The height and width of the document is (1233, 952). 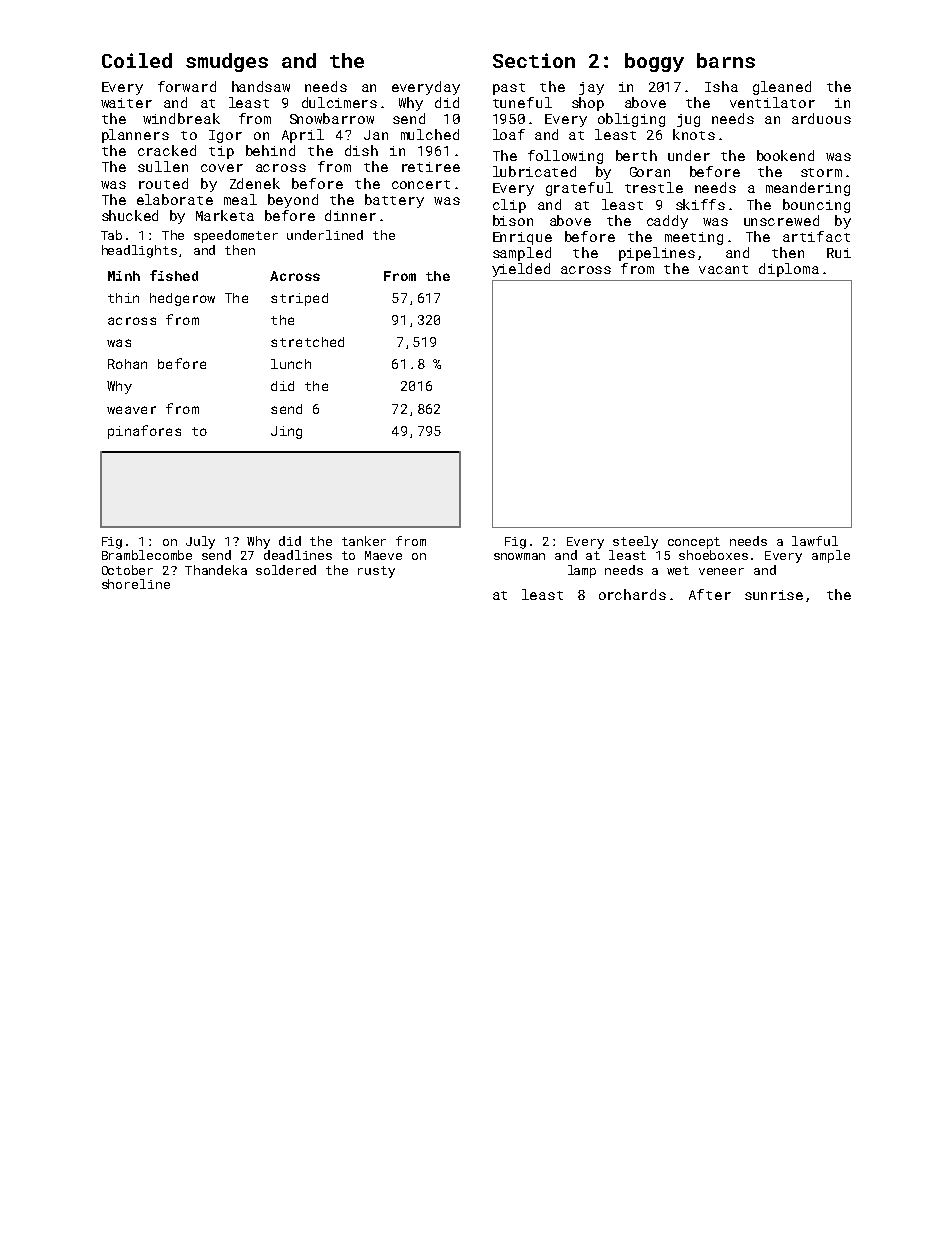 What do you see at coordinates (127, 364) in the document?
I see `Rohan` at bounding box center [127, 364].
